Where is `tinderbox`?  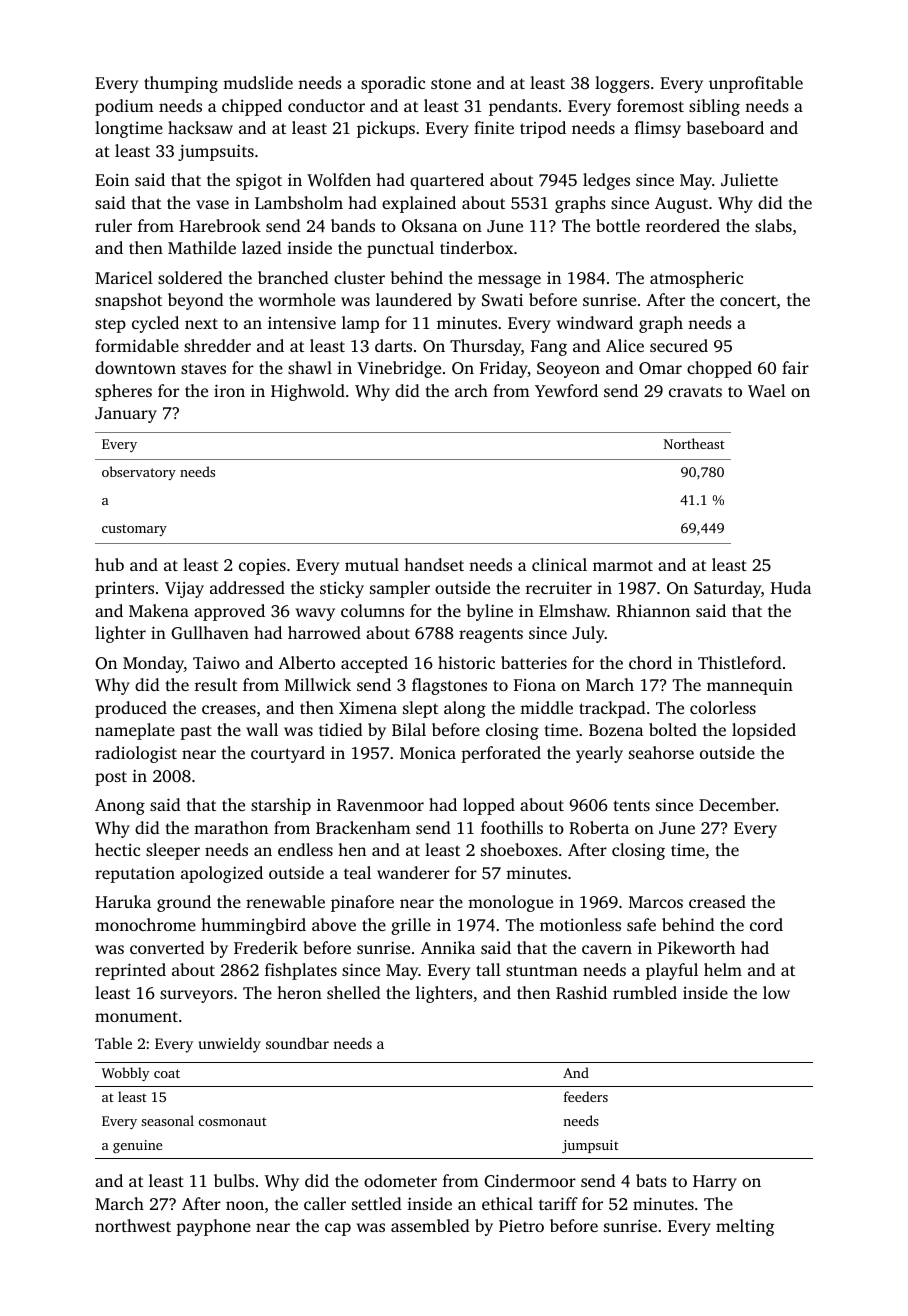
tinderbox is located at coordinates (476, 247).
